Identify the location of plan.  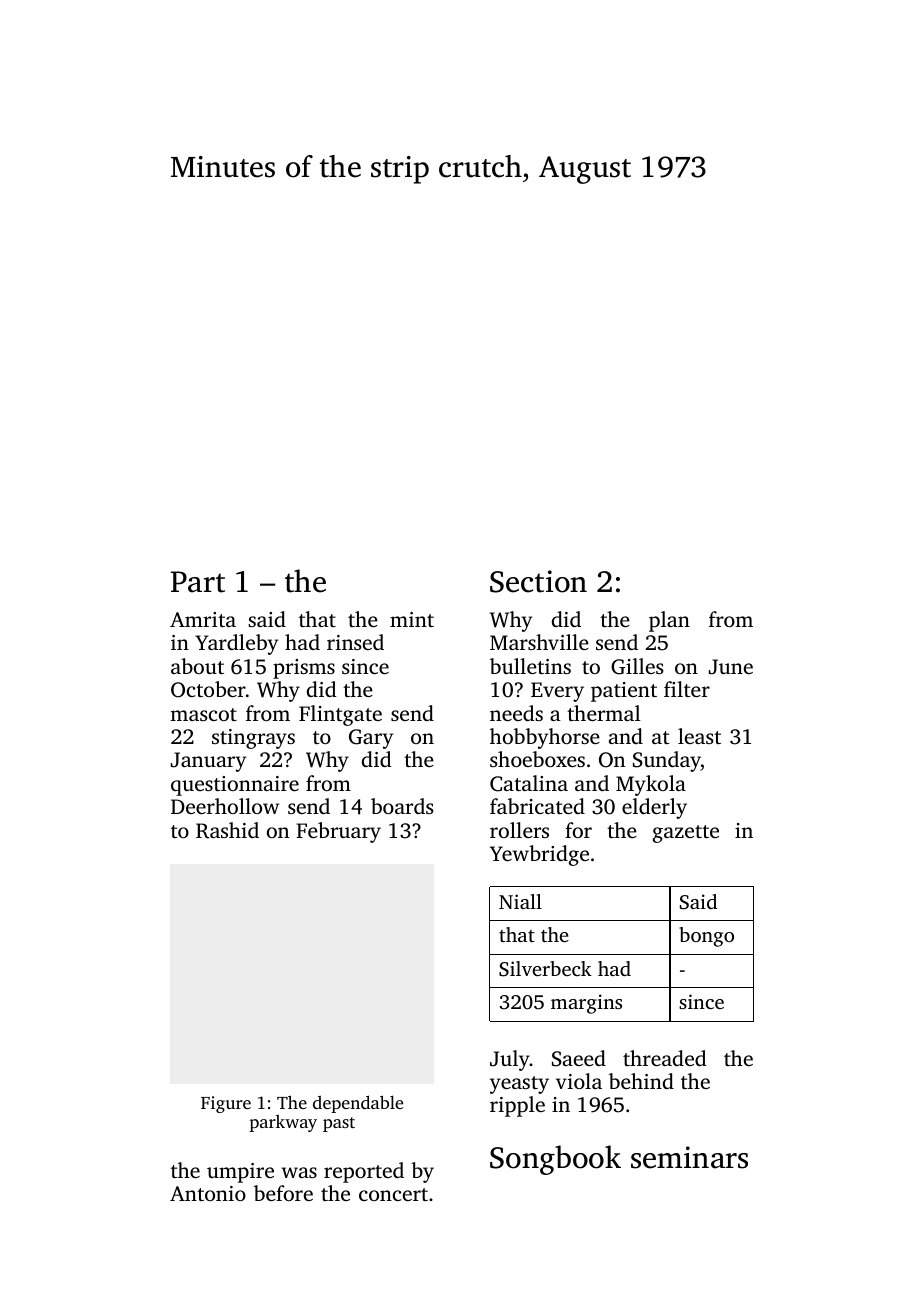
(669, 621).
